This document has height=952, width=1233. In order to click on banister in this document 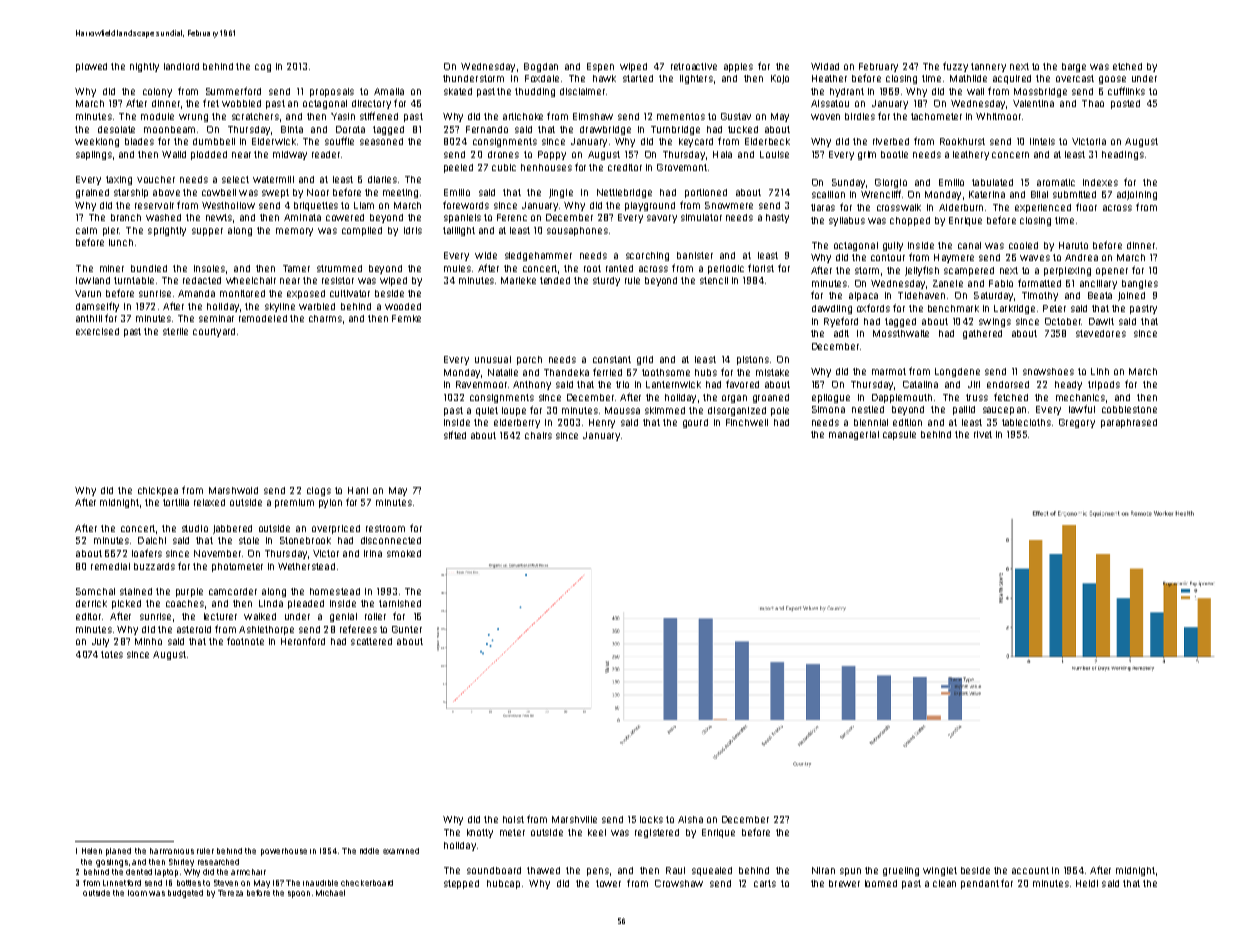, I will do `click(695, 255)`.
